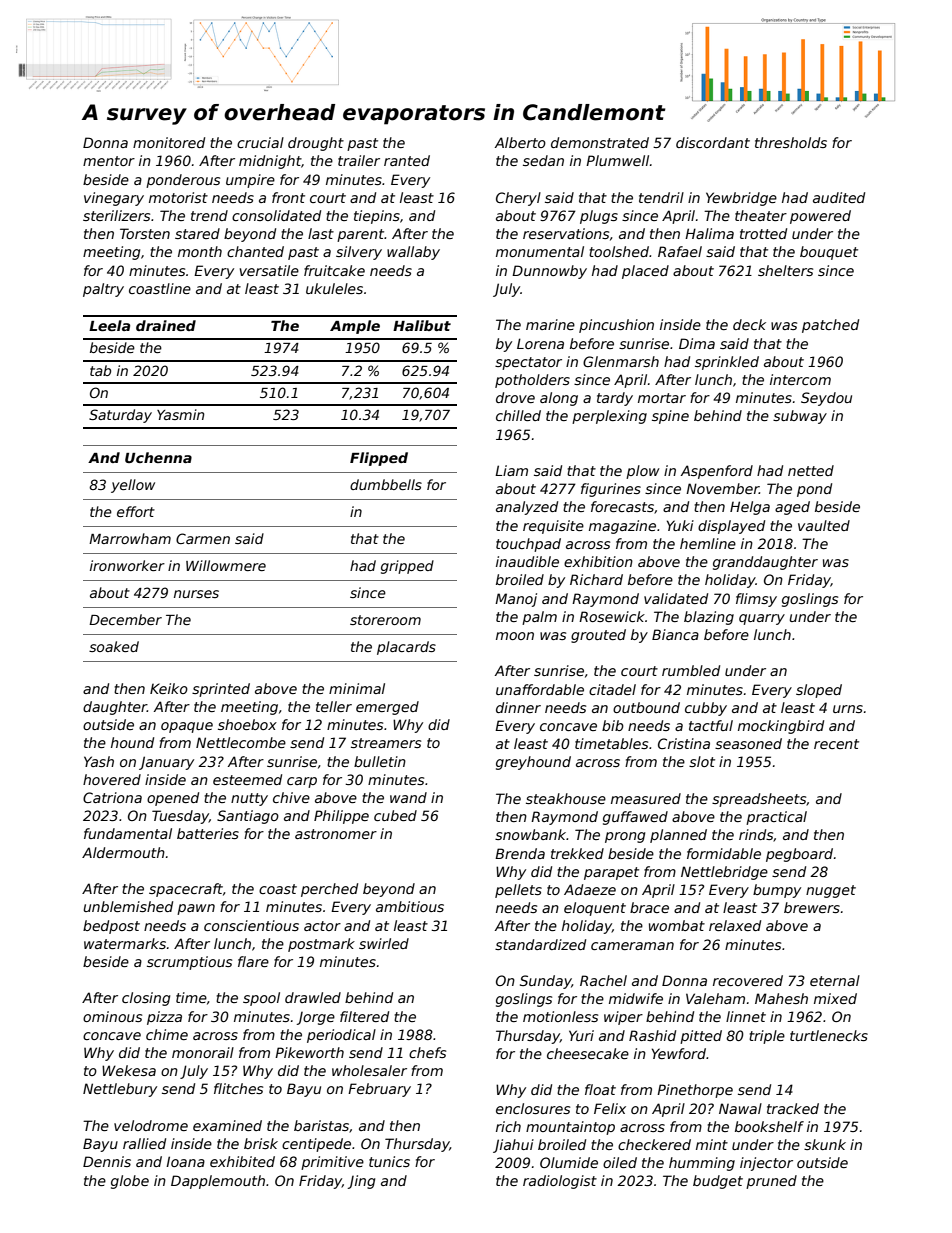 This screenshot has height=1233, width=952. Describe the element at coordinates (717, 472) in the screenshot. I see `Aspenford` at that location.
